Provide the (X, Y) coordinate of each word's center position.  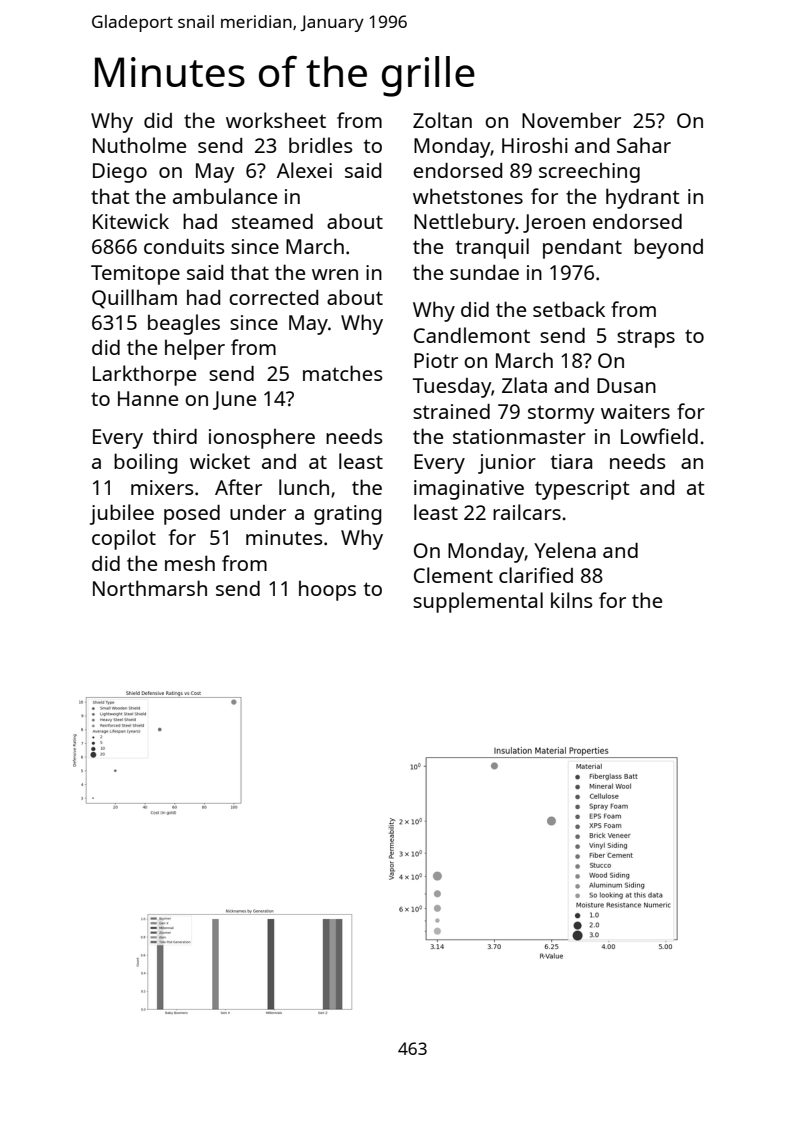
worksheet (276, 120)
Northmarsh (150, 588)
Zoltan (442, 120)
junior (507, 464)
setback (569, 309)
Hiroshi (535, 145)
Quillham (134, 299)
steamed (272, 221)
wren (335, 274)
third (175, 436)
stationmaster (519, 436)
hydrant (643, 198)
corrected (273, 297)
